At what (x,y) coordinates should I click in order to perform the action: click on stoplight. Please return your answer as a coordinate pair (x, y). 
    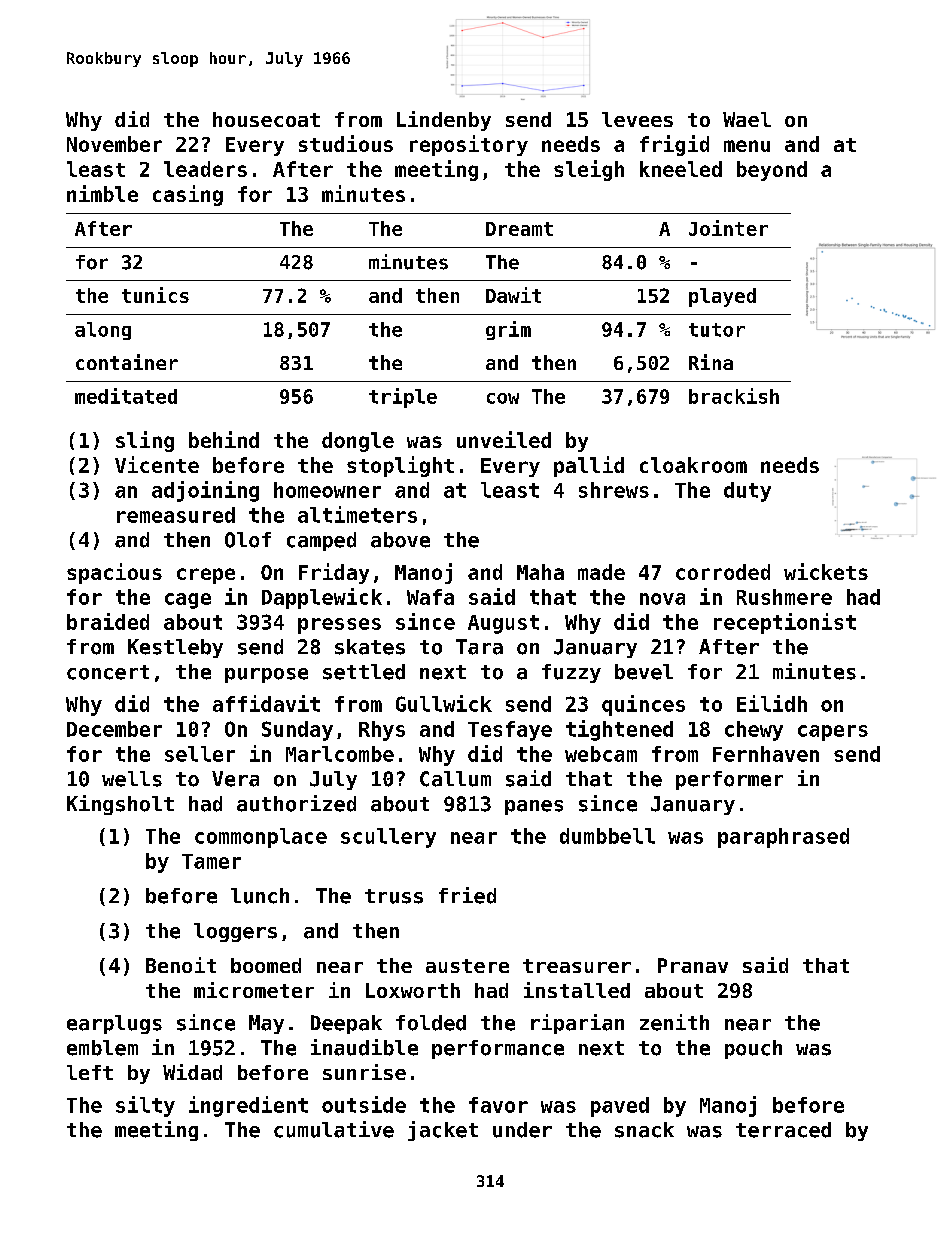
    Looking at the image, I should click on (400, 466).
